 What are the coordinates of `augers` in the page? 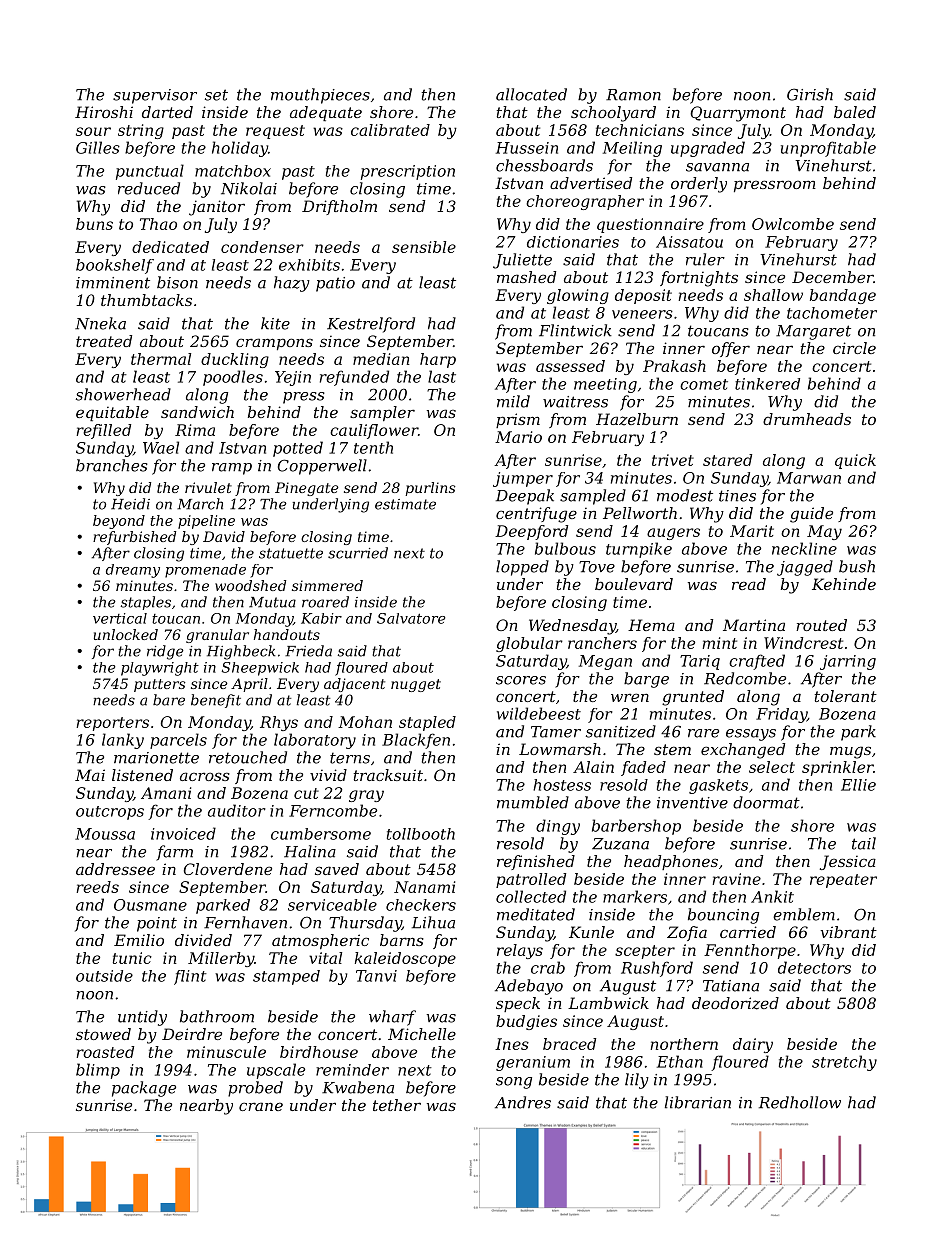 It's located at (673, 534).
